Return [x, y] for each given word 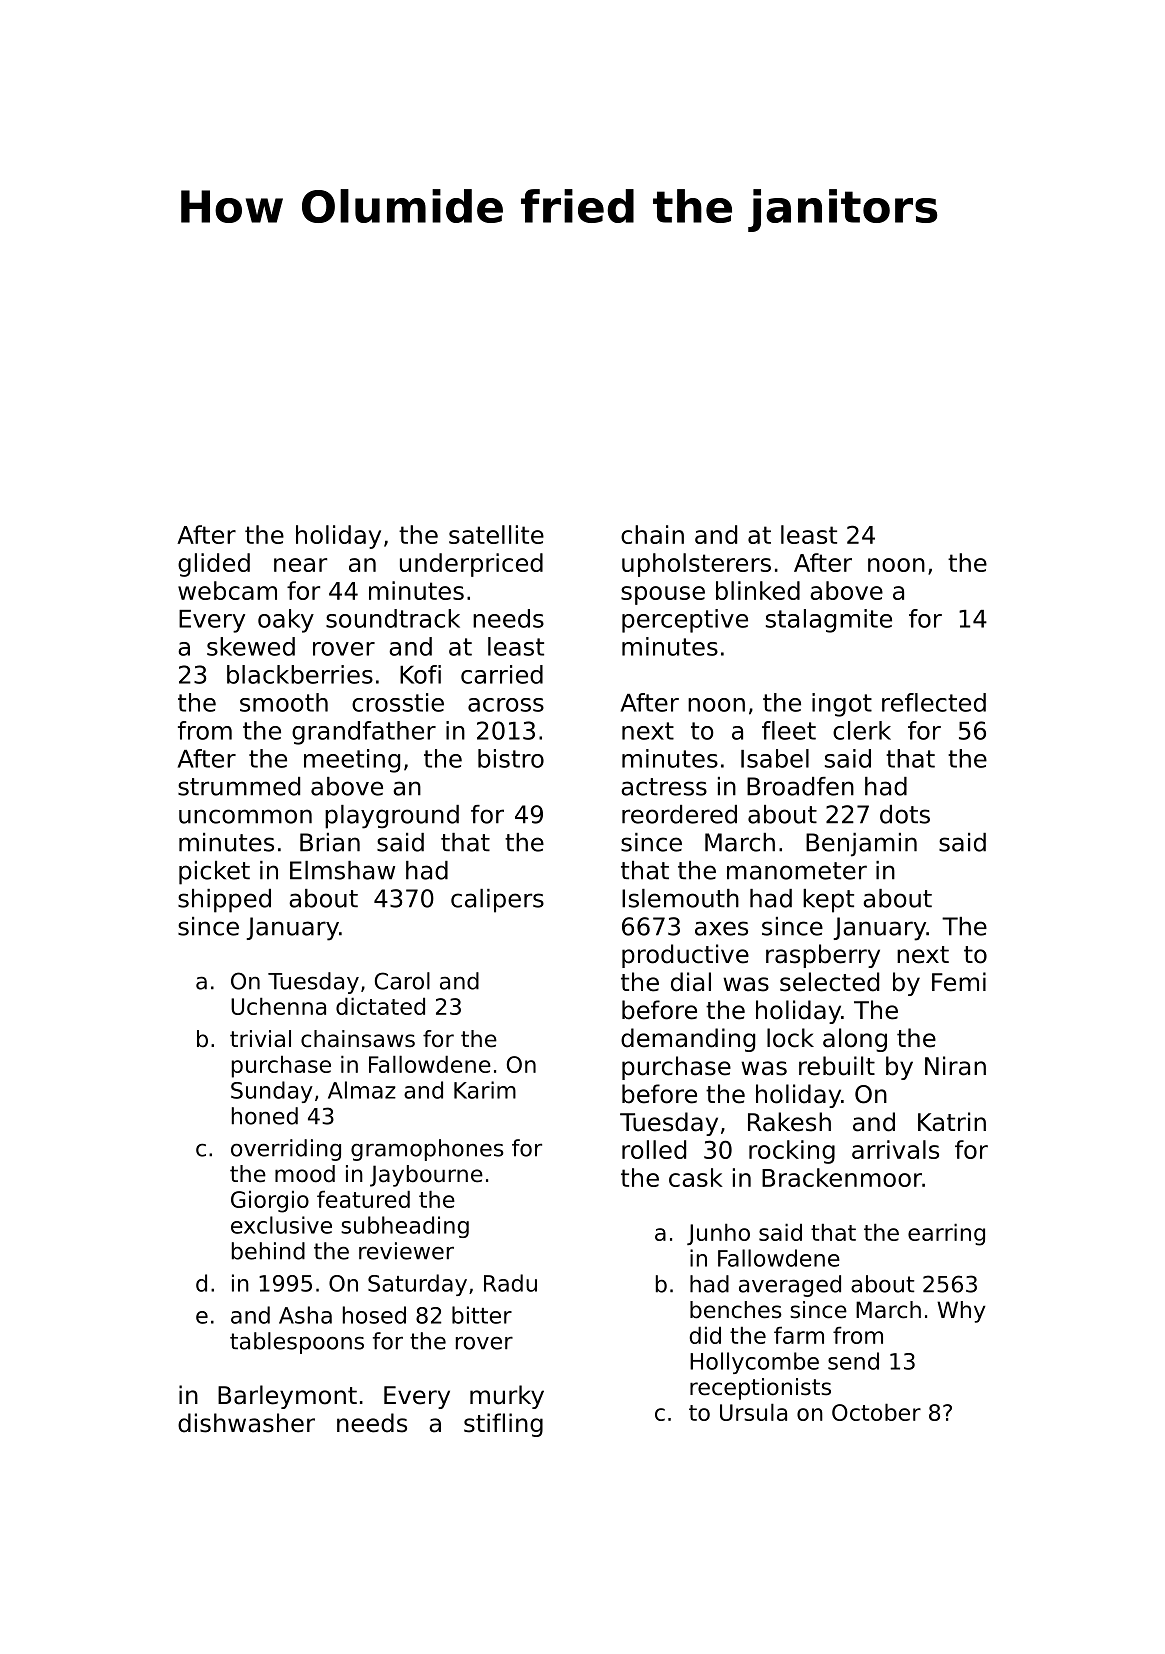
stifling [503, 1425]
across [506, 705]
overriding [286, 1150]
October [876, 1412]
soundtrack [393, 618]
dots [905, 814]
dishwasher [246, 1423]
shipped [224, 901]
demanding [688, 1040]
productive [685, 956]
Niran [955, 1066]
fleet [789, 730]
